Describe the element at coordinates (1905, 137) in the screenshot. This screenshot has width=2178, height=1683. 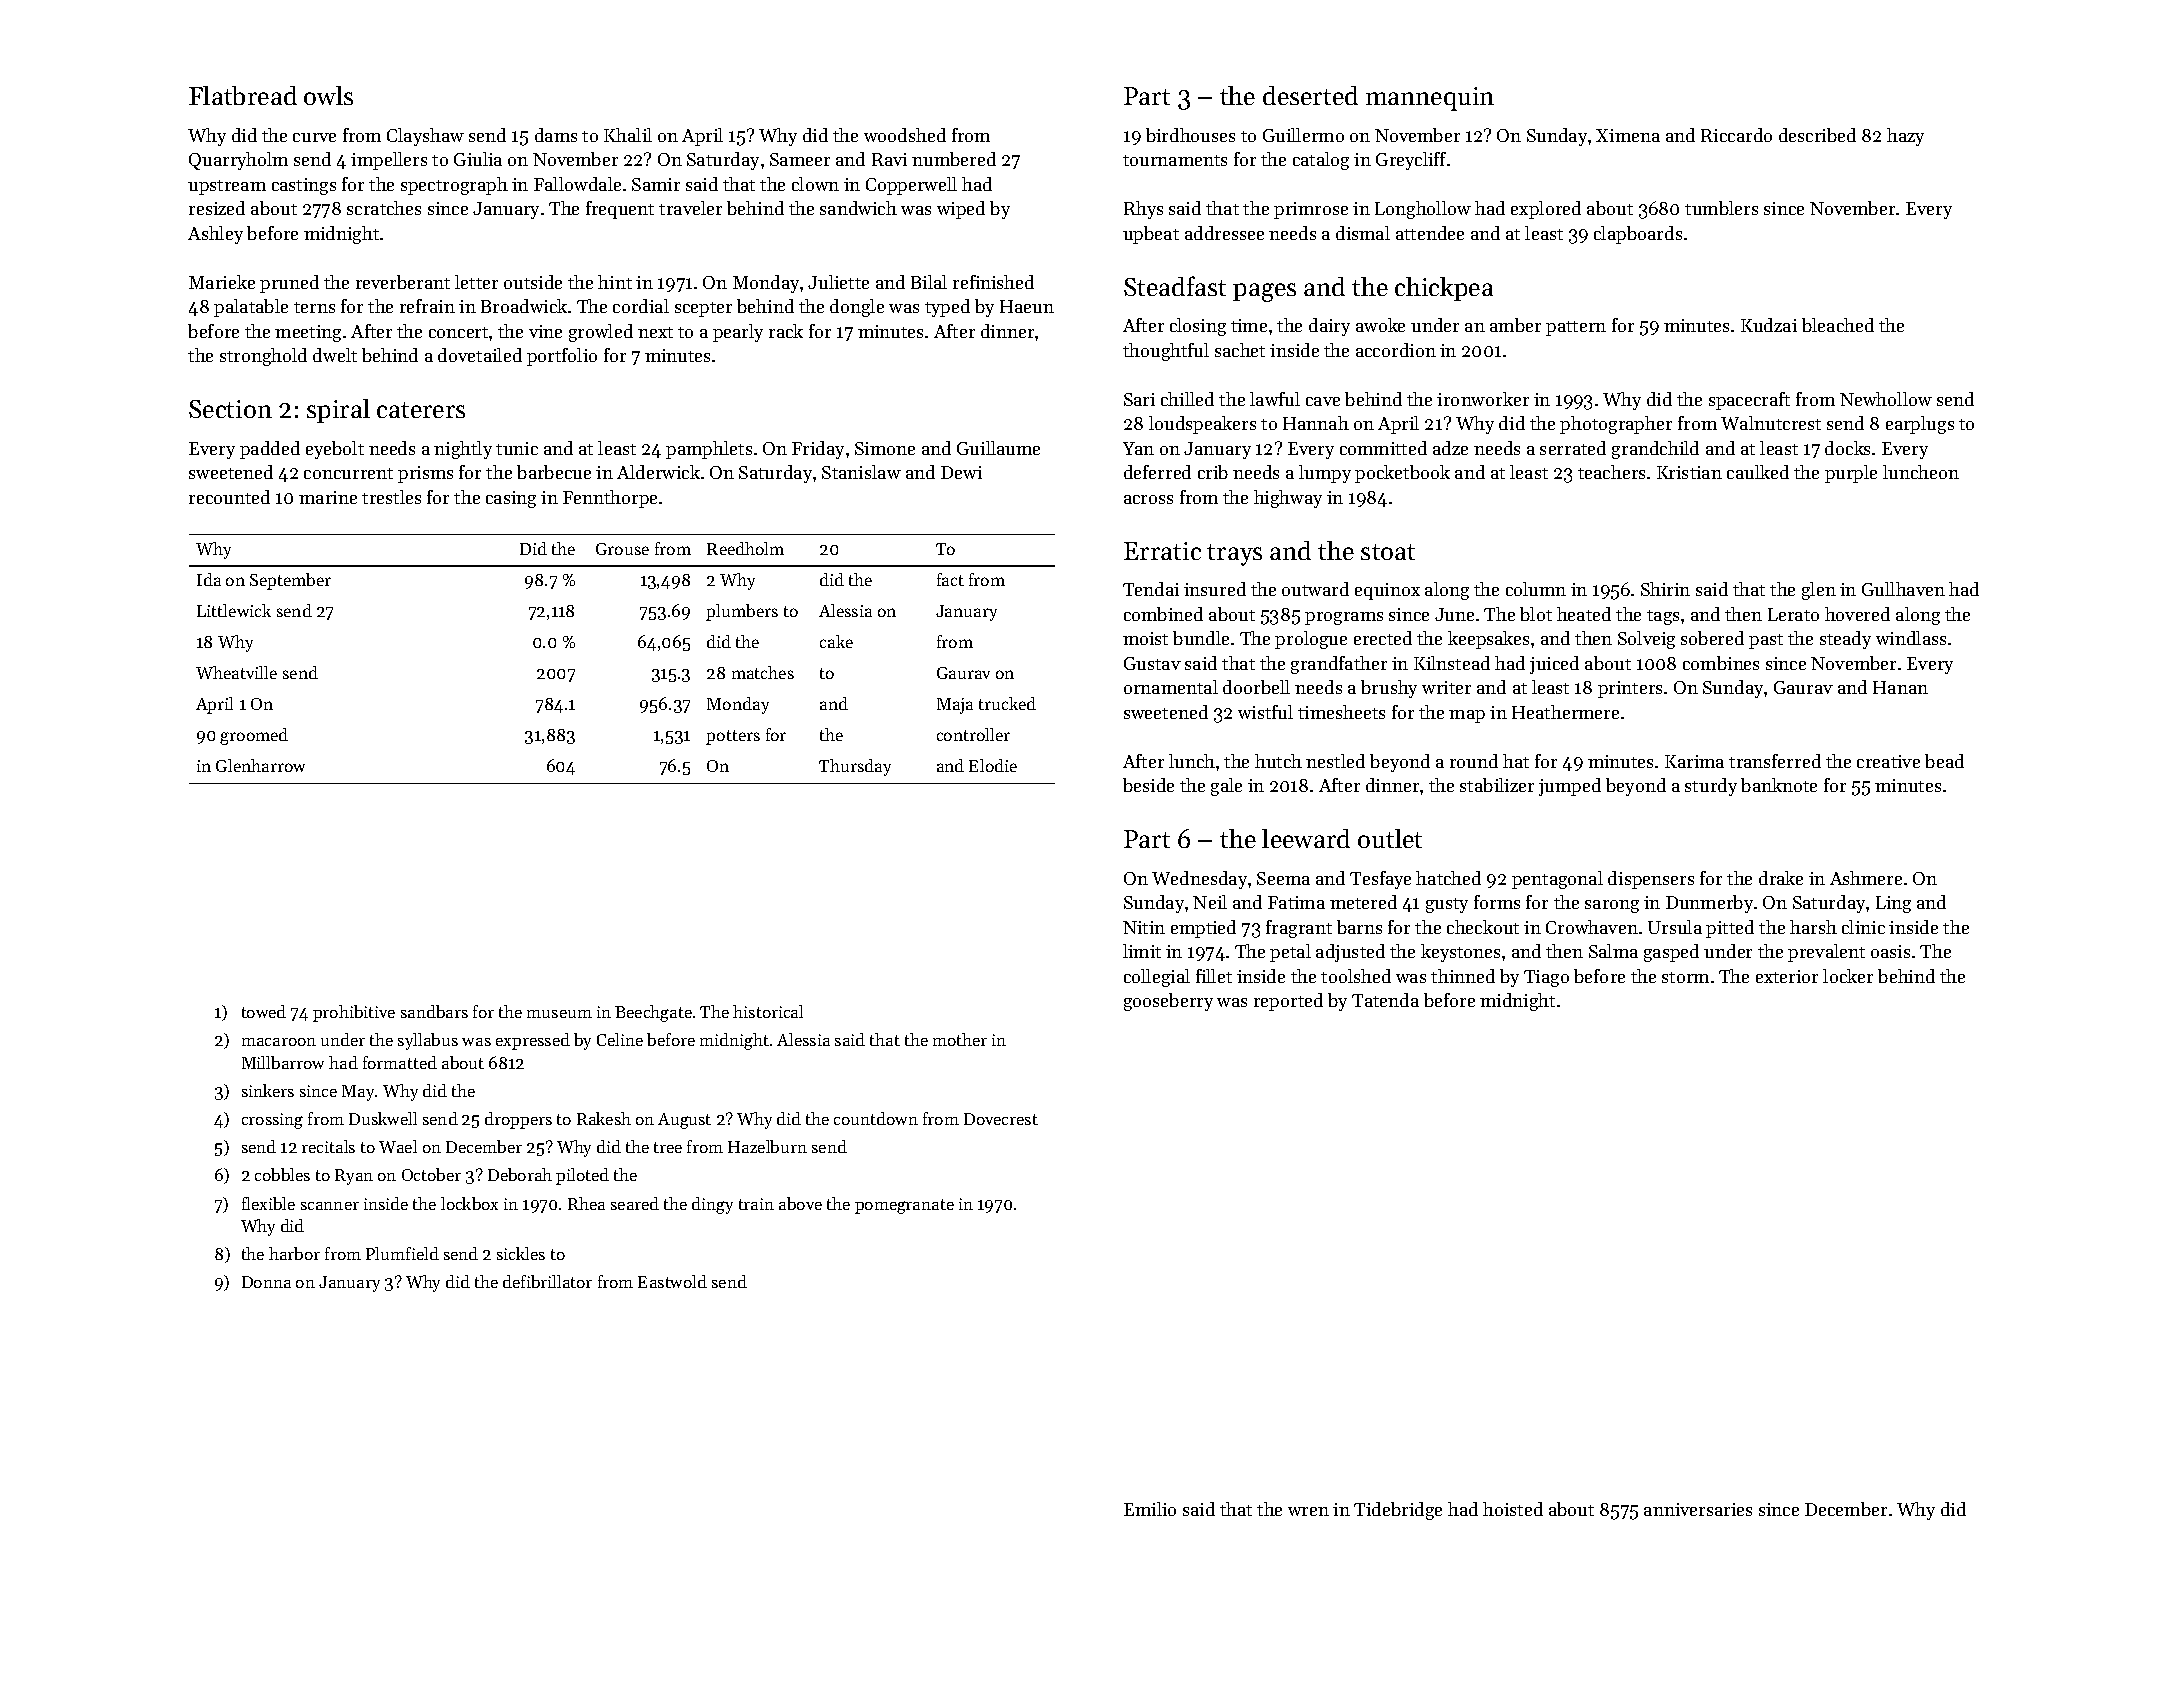
I see `hazy` at that location.
